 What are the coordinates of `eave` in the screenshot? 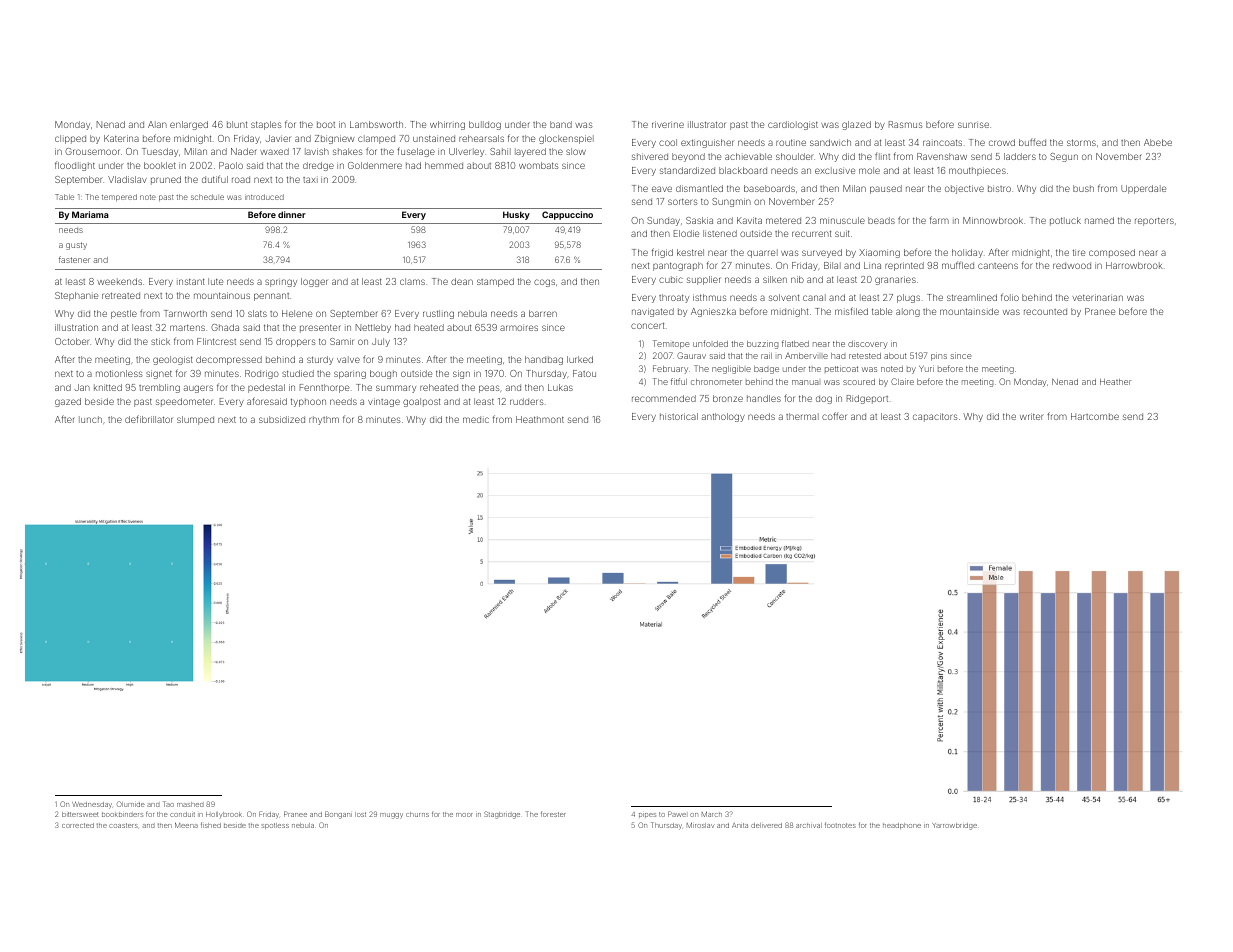 It's located at (662, 189).
